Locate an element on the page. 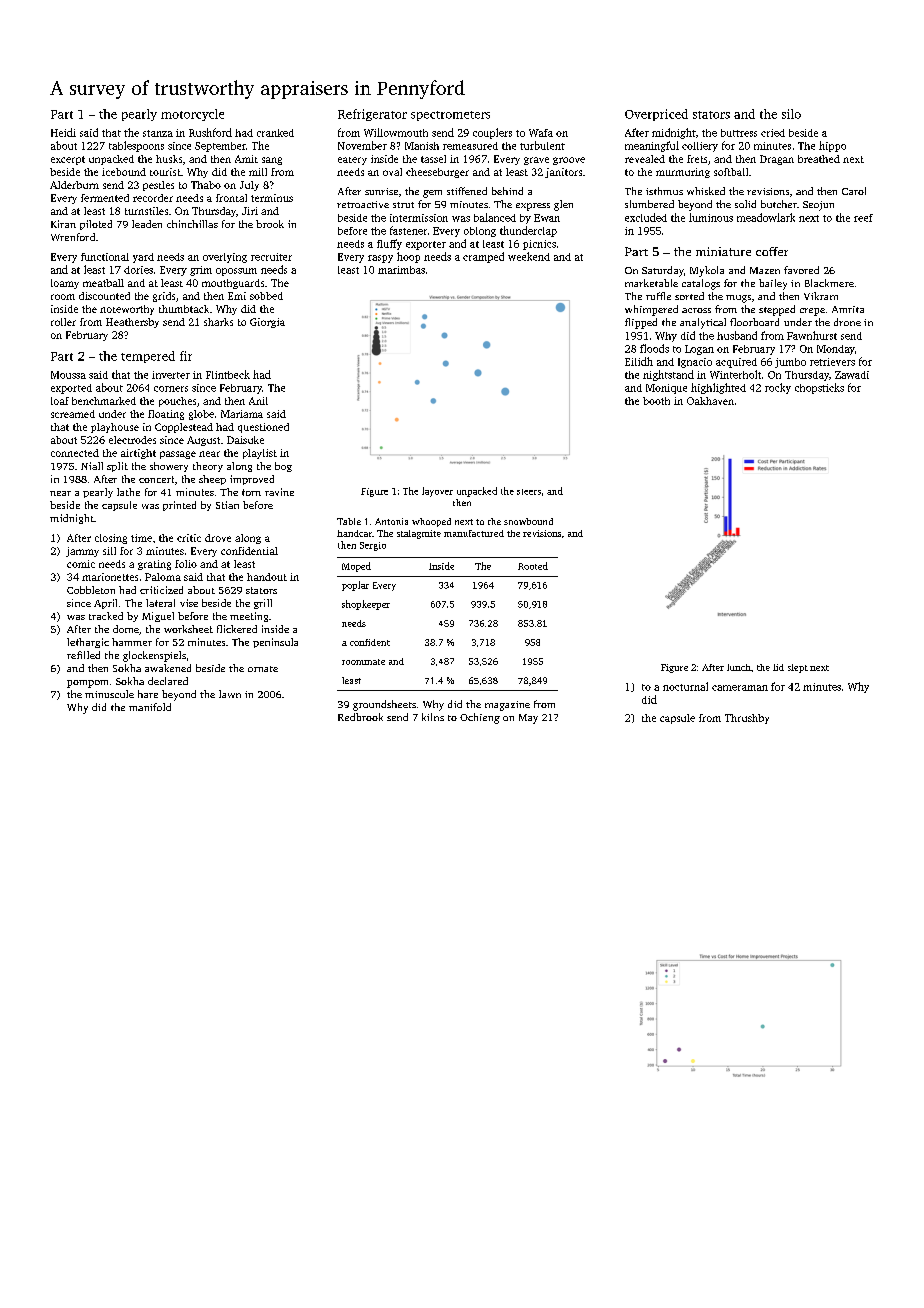 The height and width of the page is (1308, 924). minuscule is located at coordinates (109, 694).
